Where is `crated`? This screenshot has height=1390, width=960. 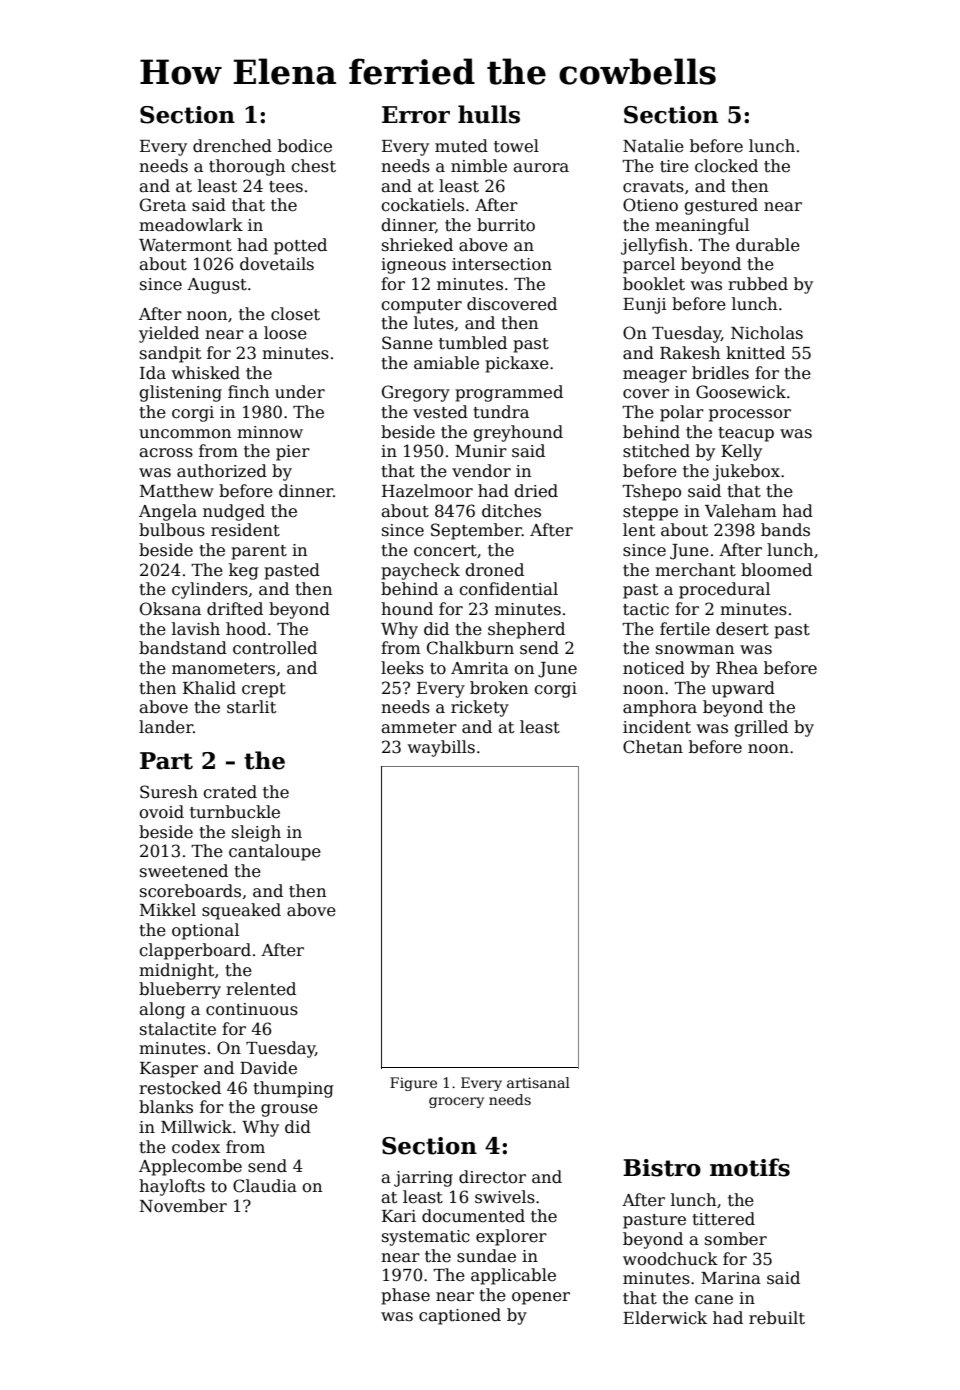
crated is located at coordinates (230, 792).
